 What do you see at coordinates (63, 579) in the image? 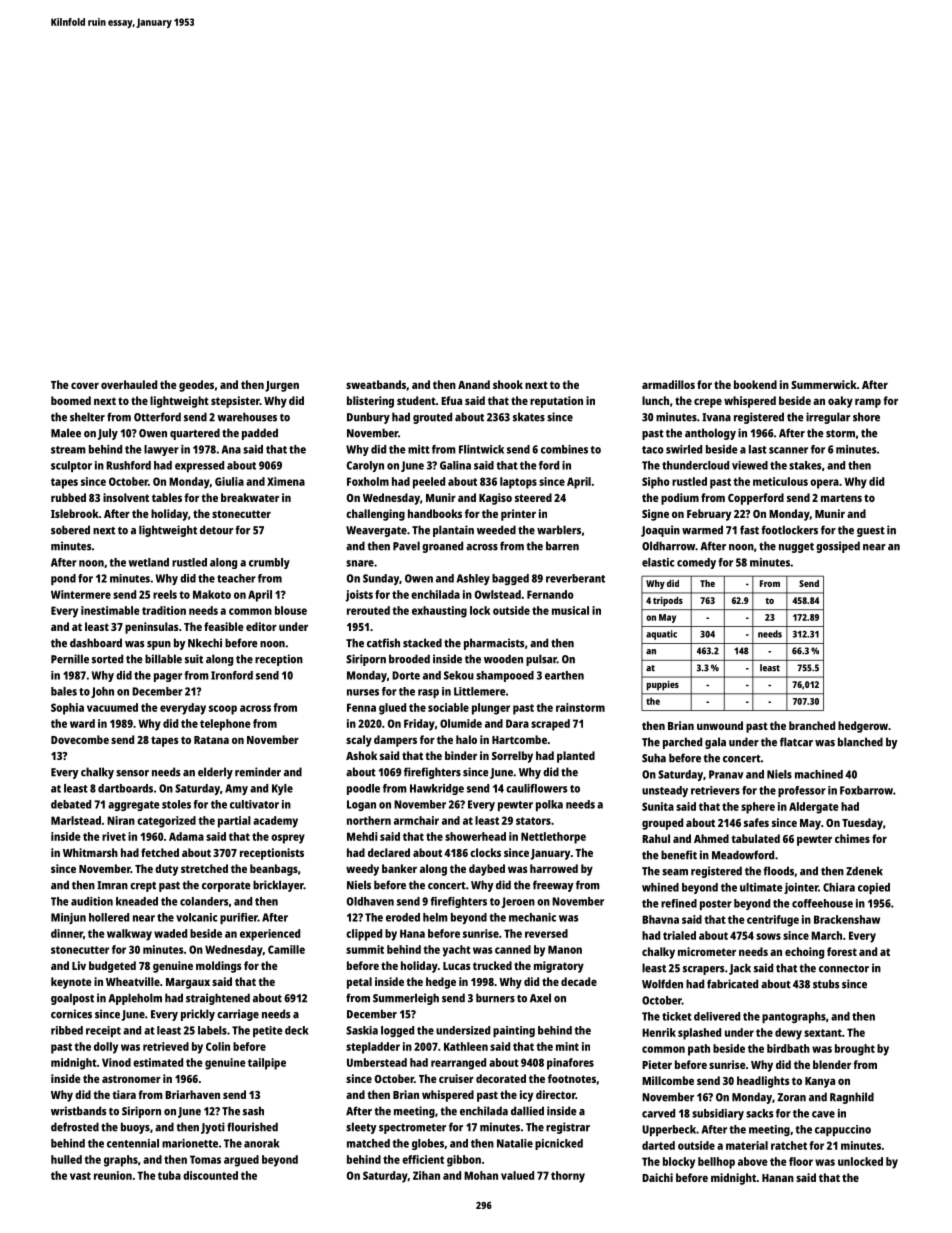
I see `pond` at bounding box center [63, 579].
